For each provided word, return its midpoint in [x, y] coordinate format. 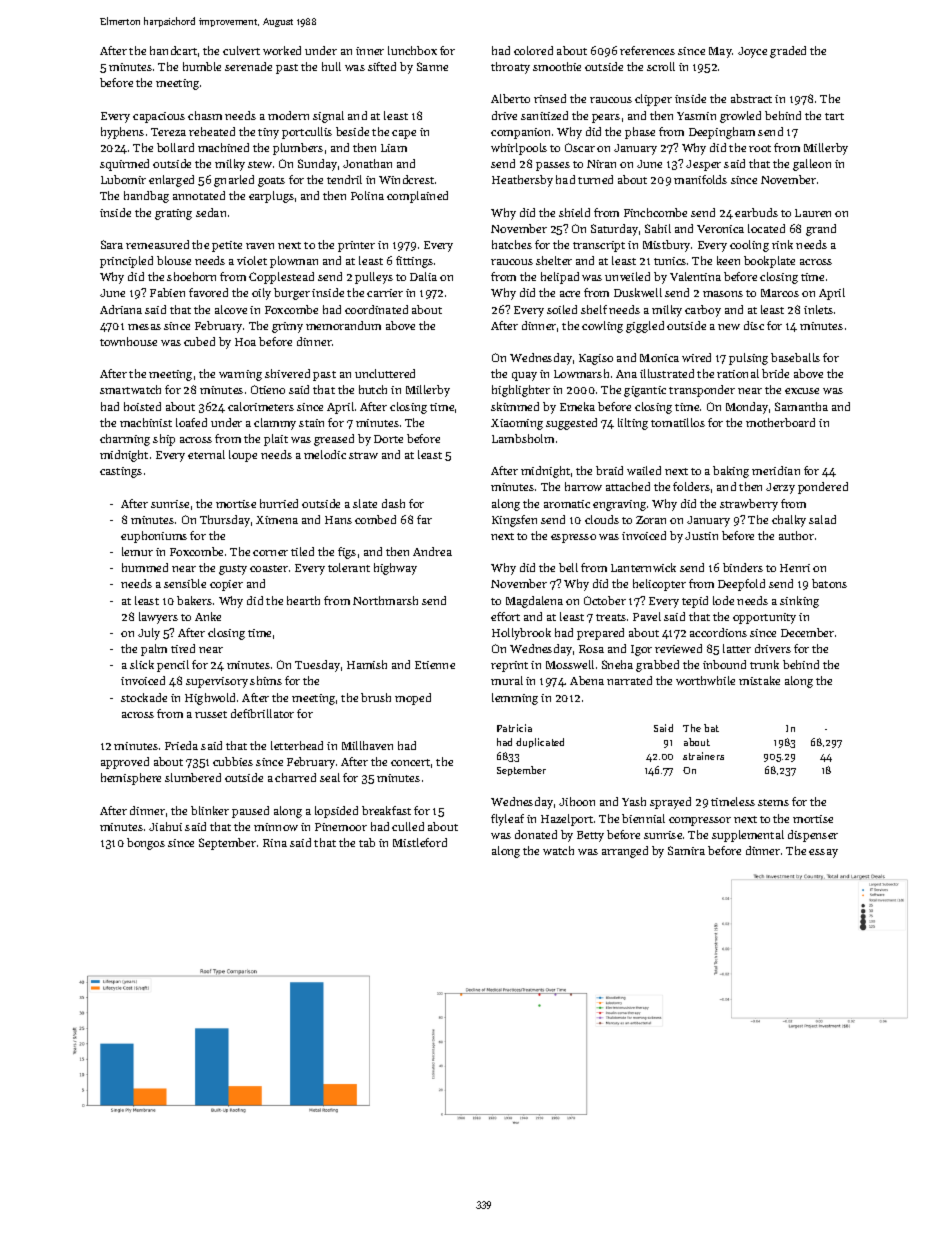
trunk [764, 664]
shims [266, 680]
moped [413, 699]
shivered [287, 373]
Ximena [277, 520]
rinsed [550, 98]
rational [738, 373]
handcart [173, 50]
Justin [701, 536]
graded [788, 52]
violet [252, 260]
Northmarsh [385, 600]
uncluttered [385, 373]
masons [723, 294]
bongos [146, 844]
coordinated [376, 309]
